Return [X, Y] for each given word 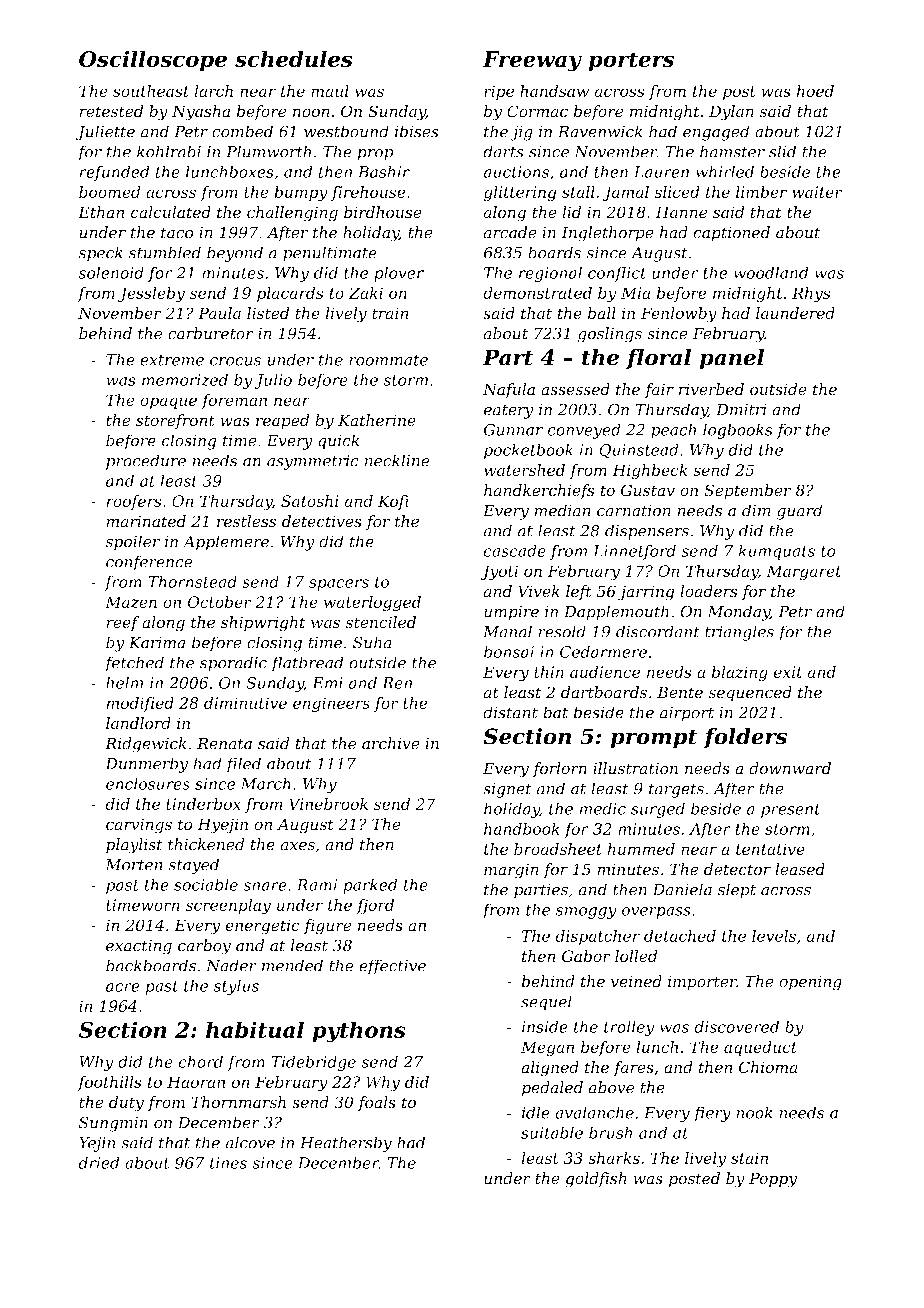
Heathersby [346, 1144]
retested [111, 111]
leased [800, 869]
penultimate [330, 254]
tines [228, 1163]
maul [330, 91]
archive [391, 743]
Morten [134, 865]
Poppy [773, 1180]
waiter [817, 192]
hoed [815, 91]
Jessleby [151, 295]
